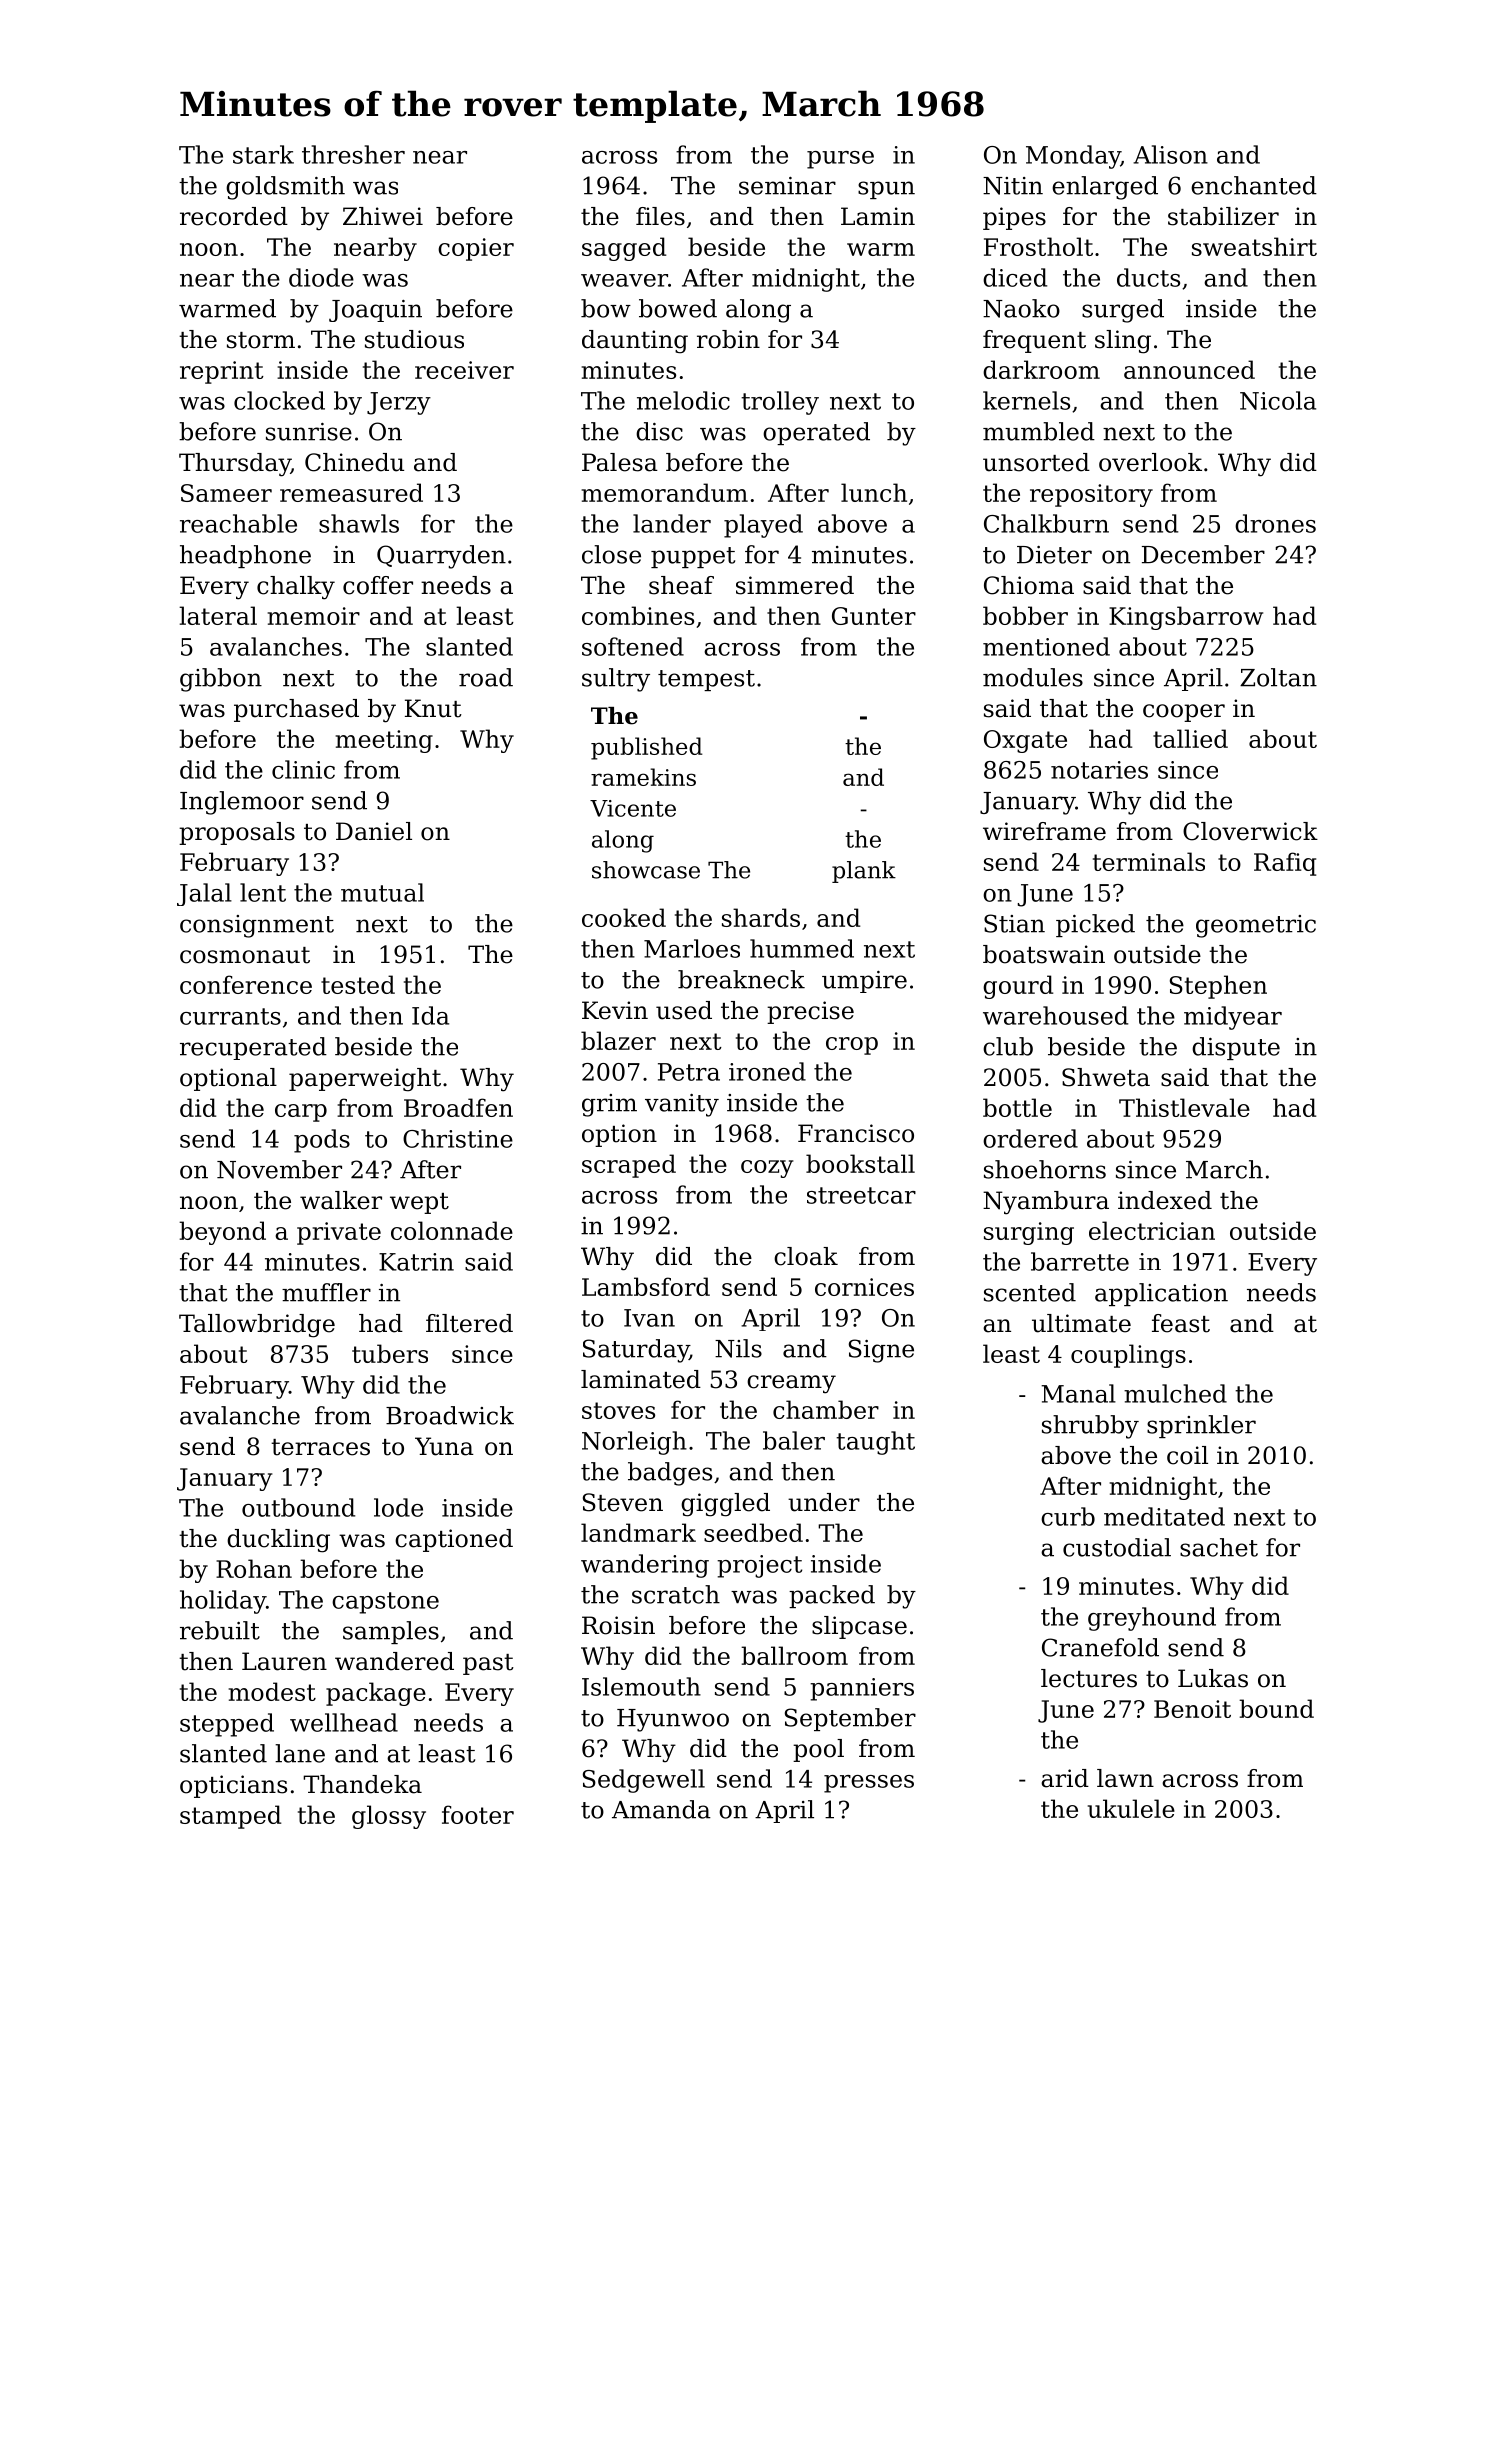 The width and height of the screenshot is (1496, 2464). Describe the element at coordinates (1278, 400) in the screenshot. I see `Nicola` at that location.
